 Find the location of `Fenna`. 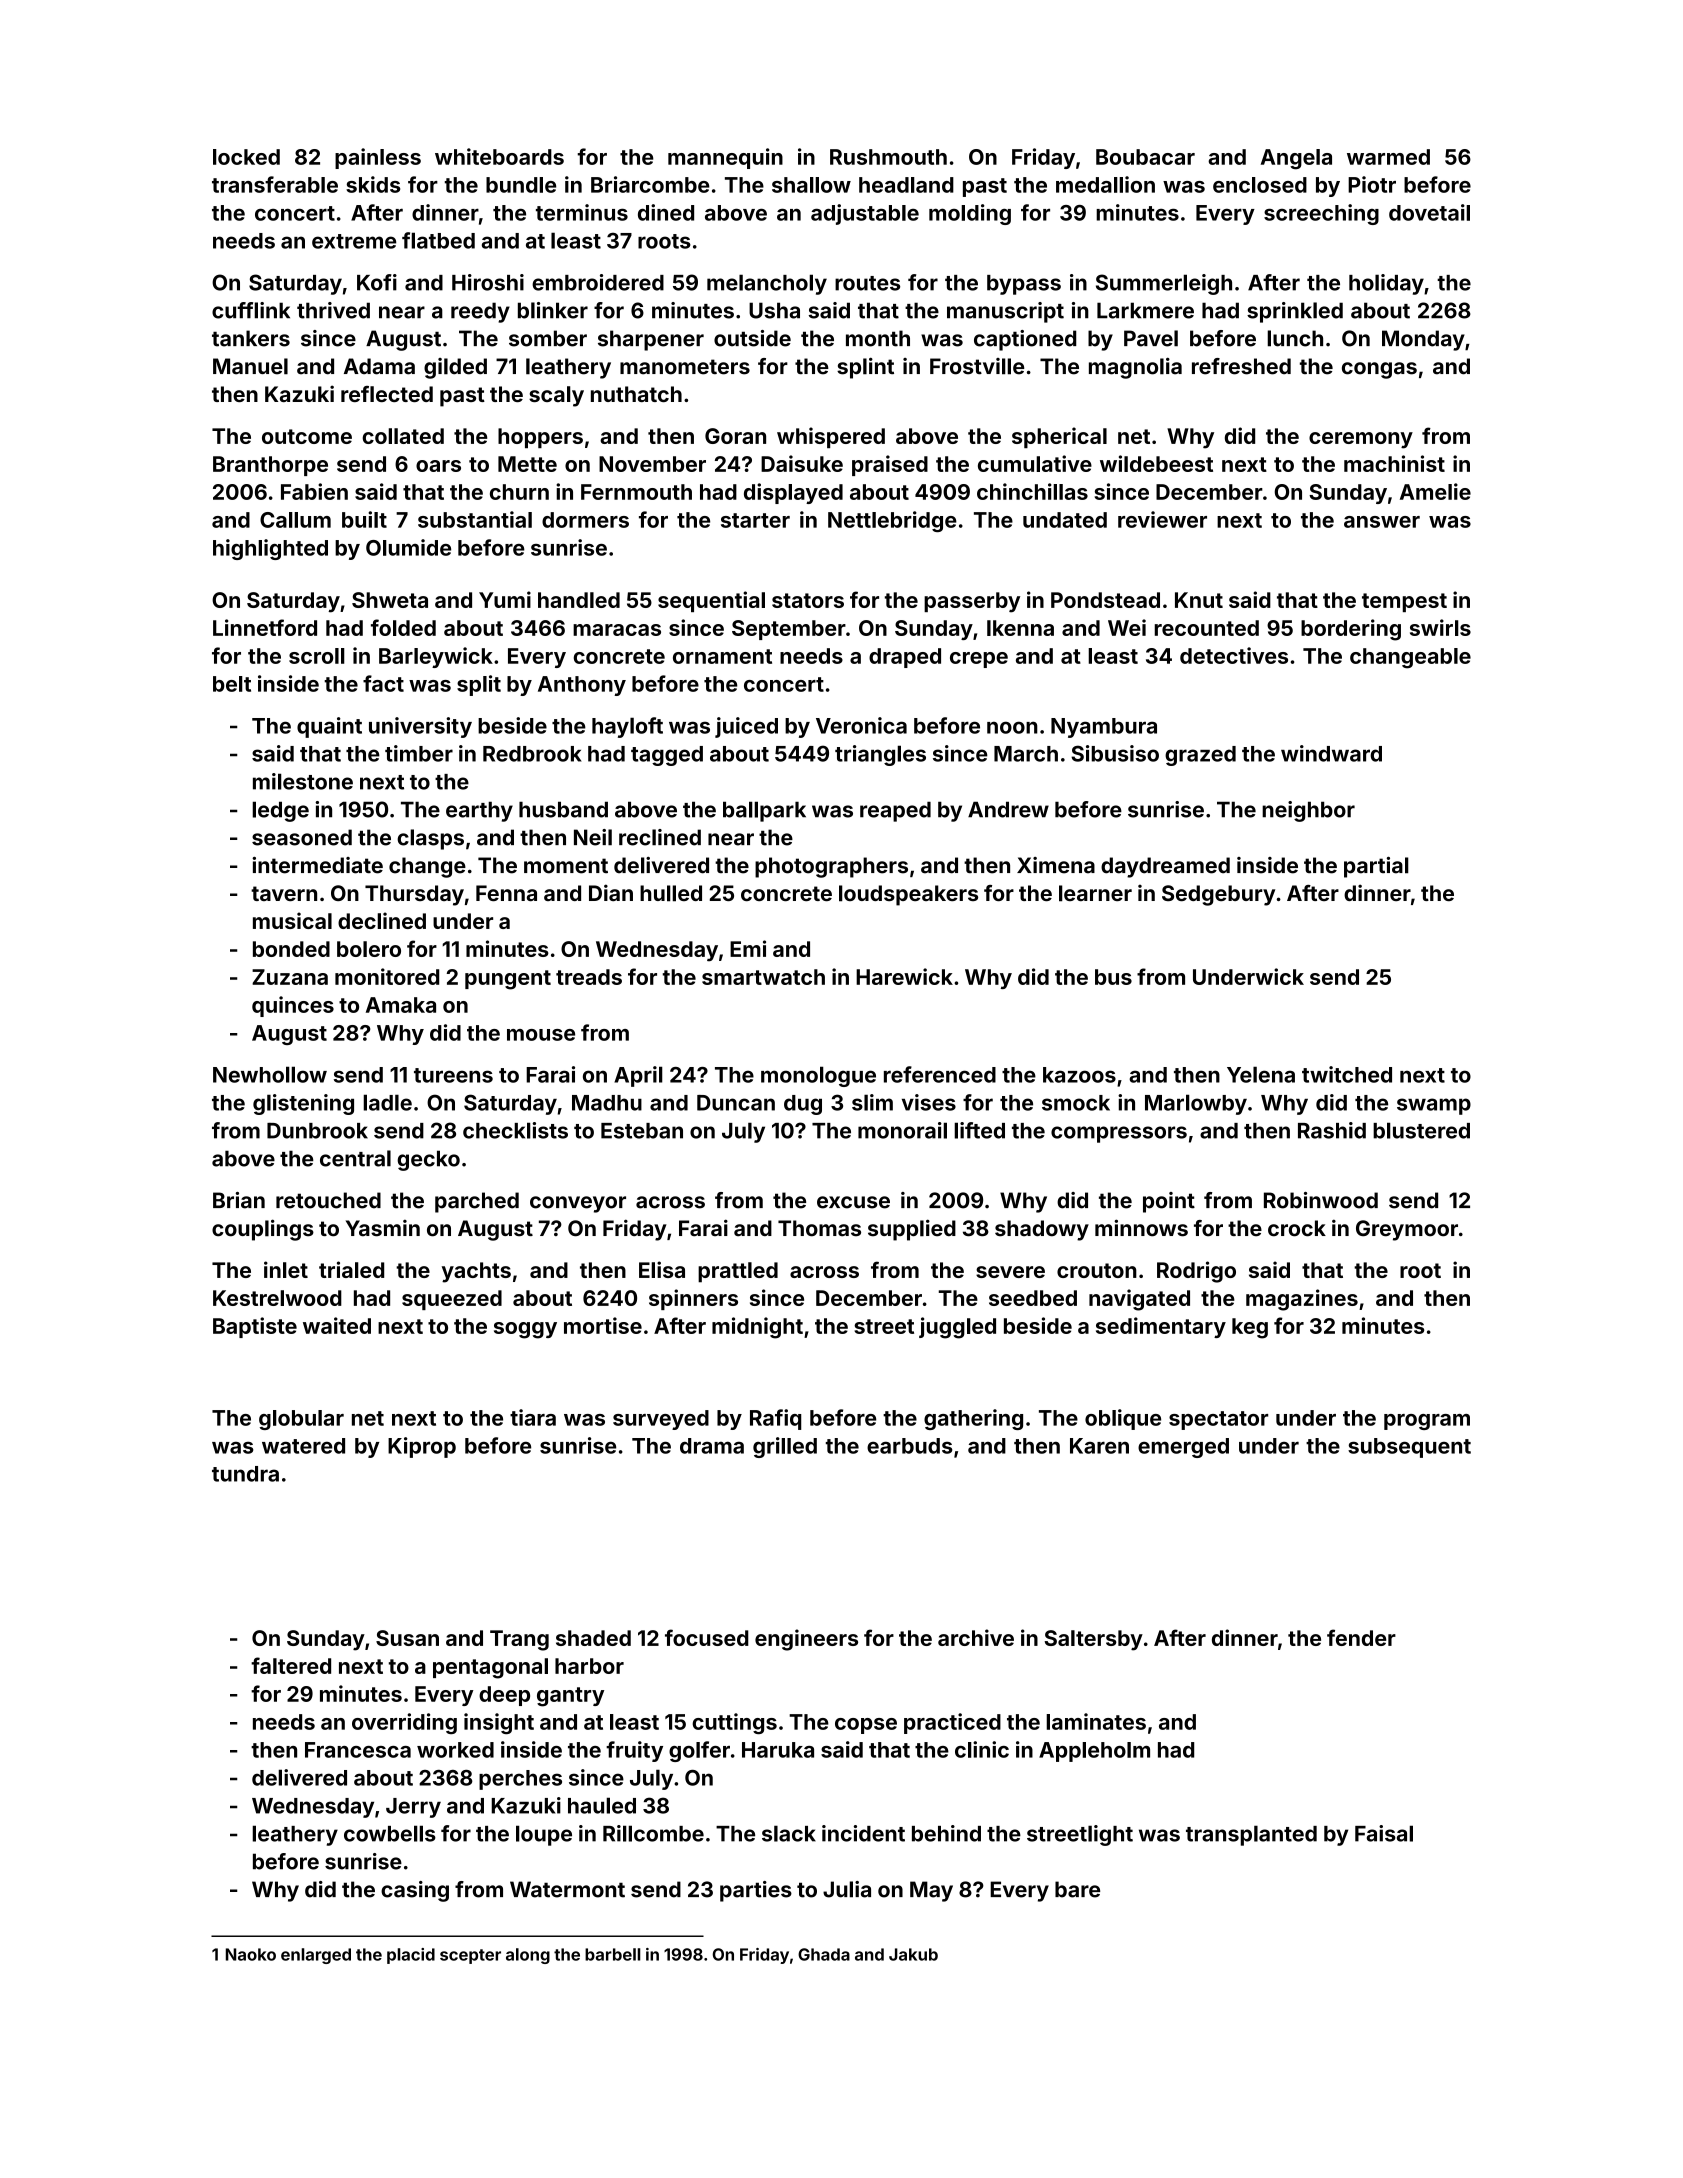

Fenna is located at coordinates (506, 893).
